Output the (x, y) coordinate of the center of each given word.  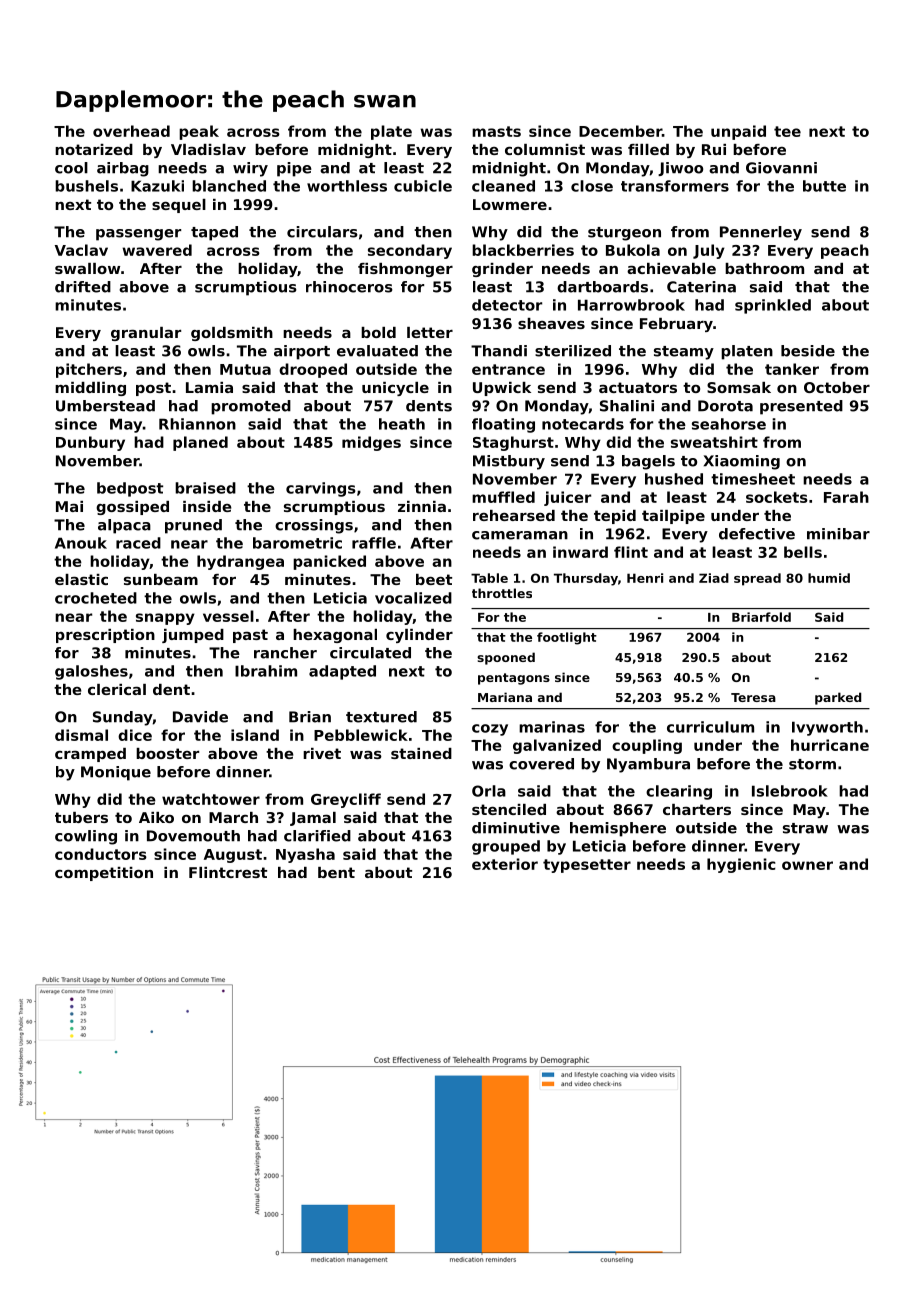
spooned (506, 658)
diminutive (516, 828)
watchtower (211, 799)
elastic (81, 579)
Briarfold (761, 617)
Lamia (209, 387)
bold (378, 332)
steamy (684, 353)
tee (787, 131)
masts (496, 131)
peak (199, 132)
